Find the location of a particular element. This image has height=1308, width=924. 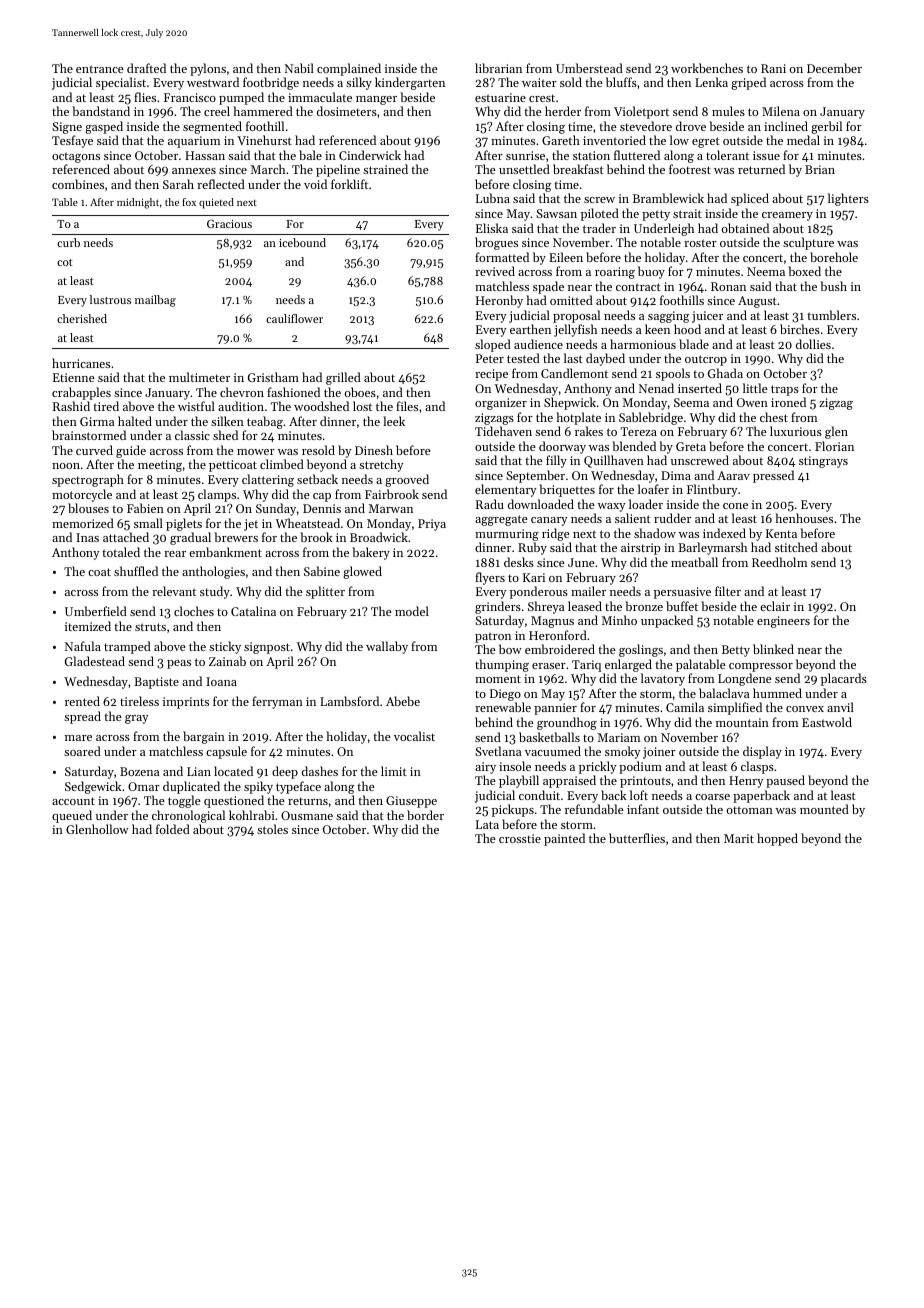

placards is located at coordinates (844, 679).
